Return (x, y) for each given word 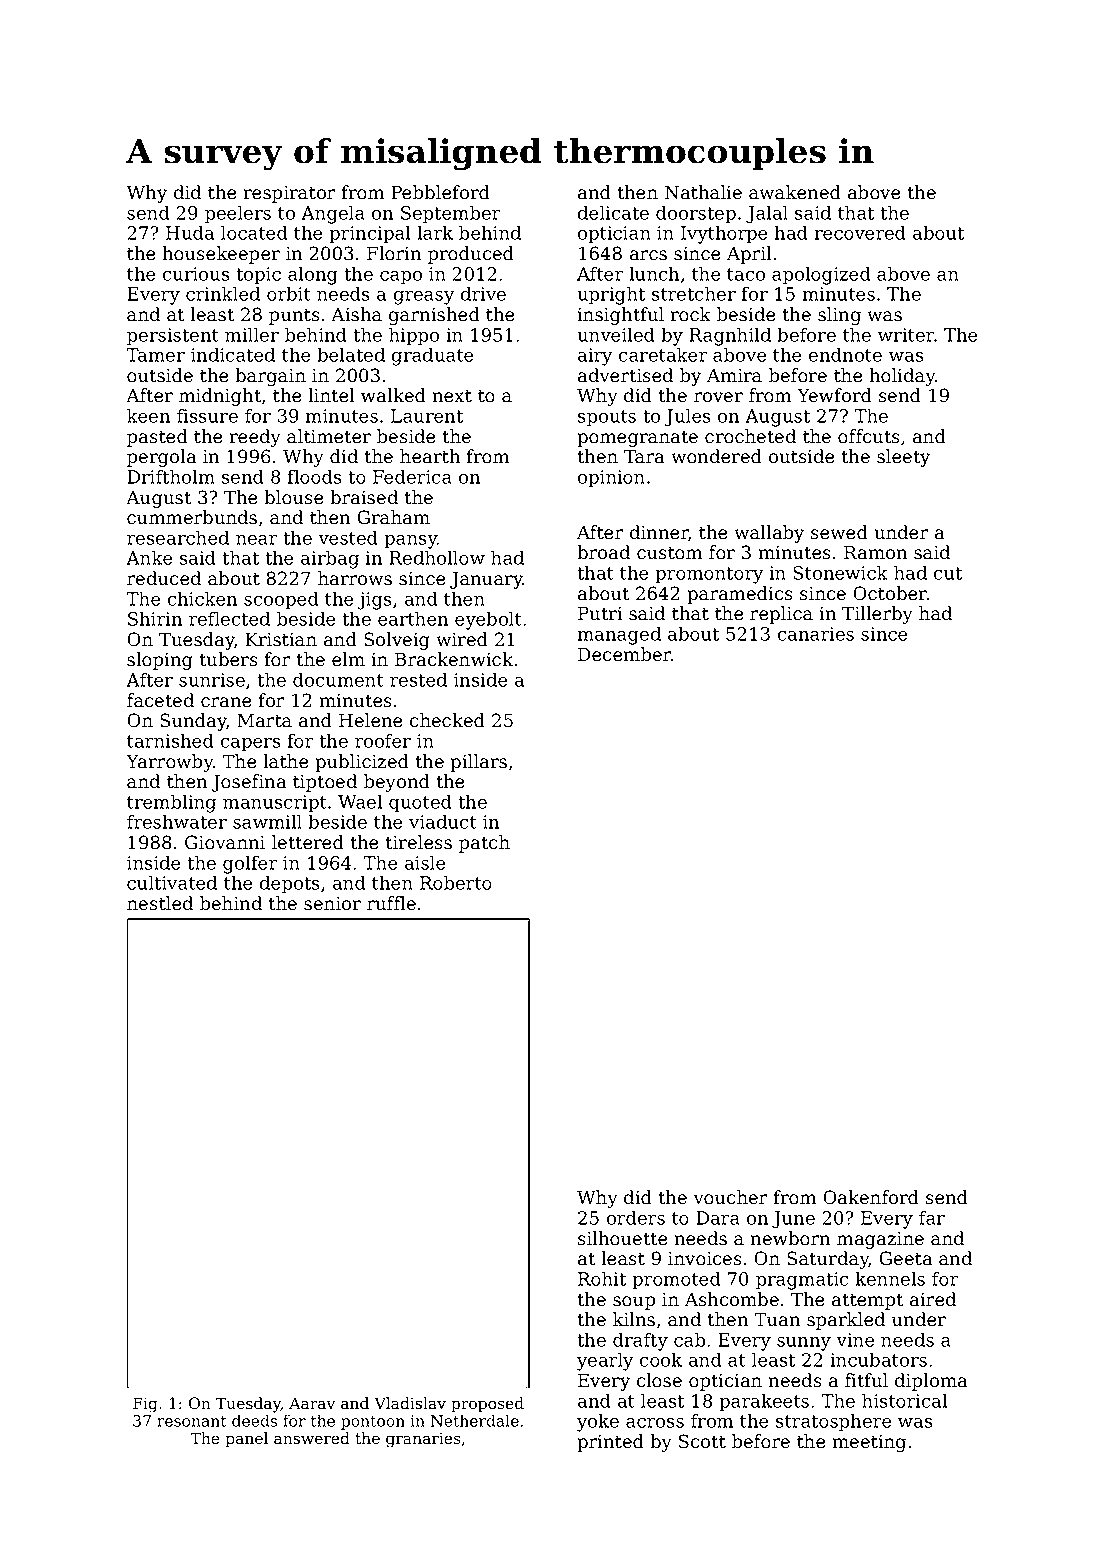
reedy (255, 438)
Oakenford (871, 1197)
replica (781, 615)
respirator (289, 194)
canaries (816, 634)
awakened (795, 192)
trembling (171, 803)
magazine (880, 1240)
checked (447, 720)
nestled (160, 903)
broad (603, 552)
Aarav (312, 1403)
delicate (613, 212)
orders (636, 1217)
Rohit (602, 1278)
